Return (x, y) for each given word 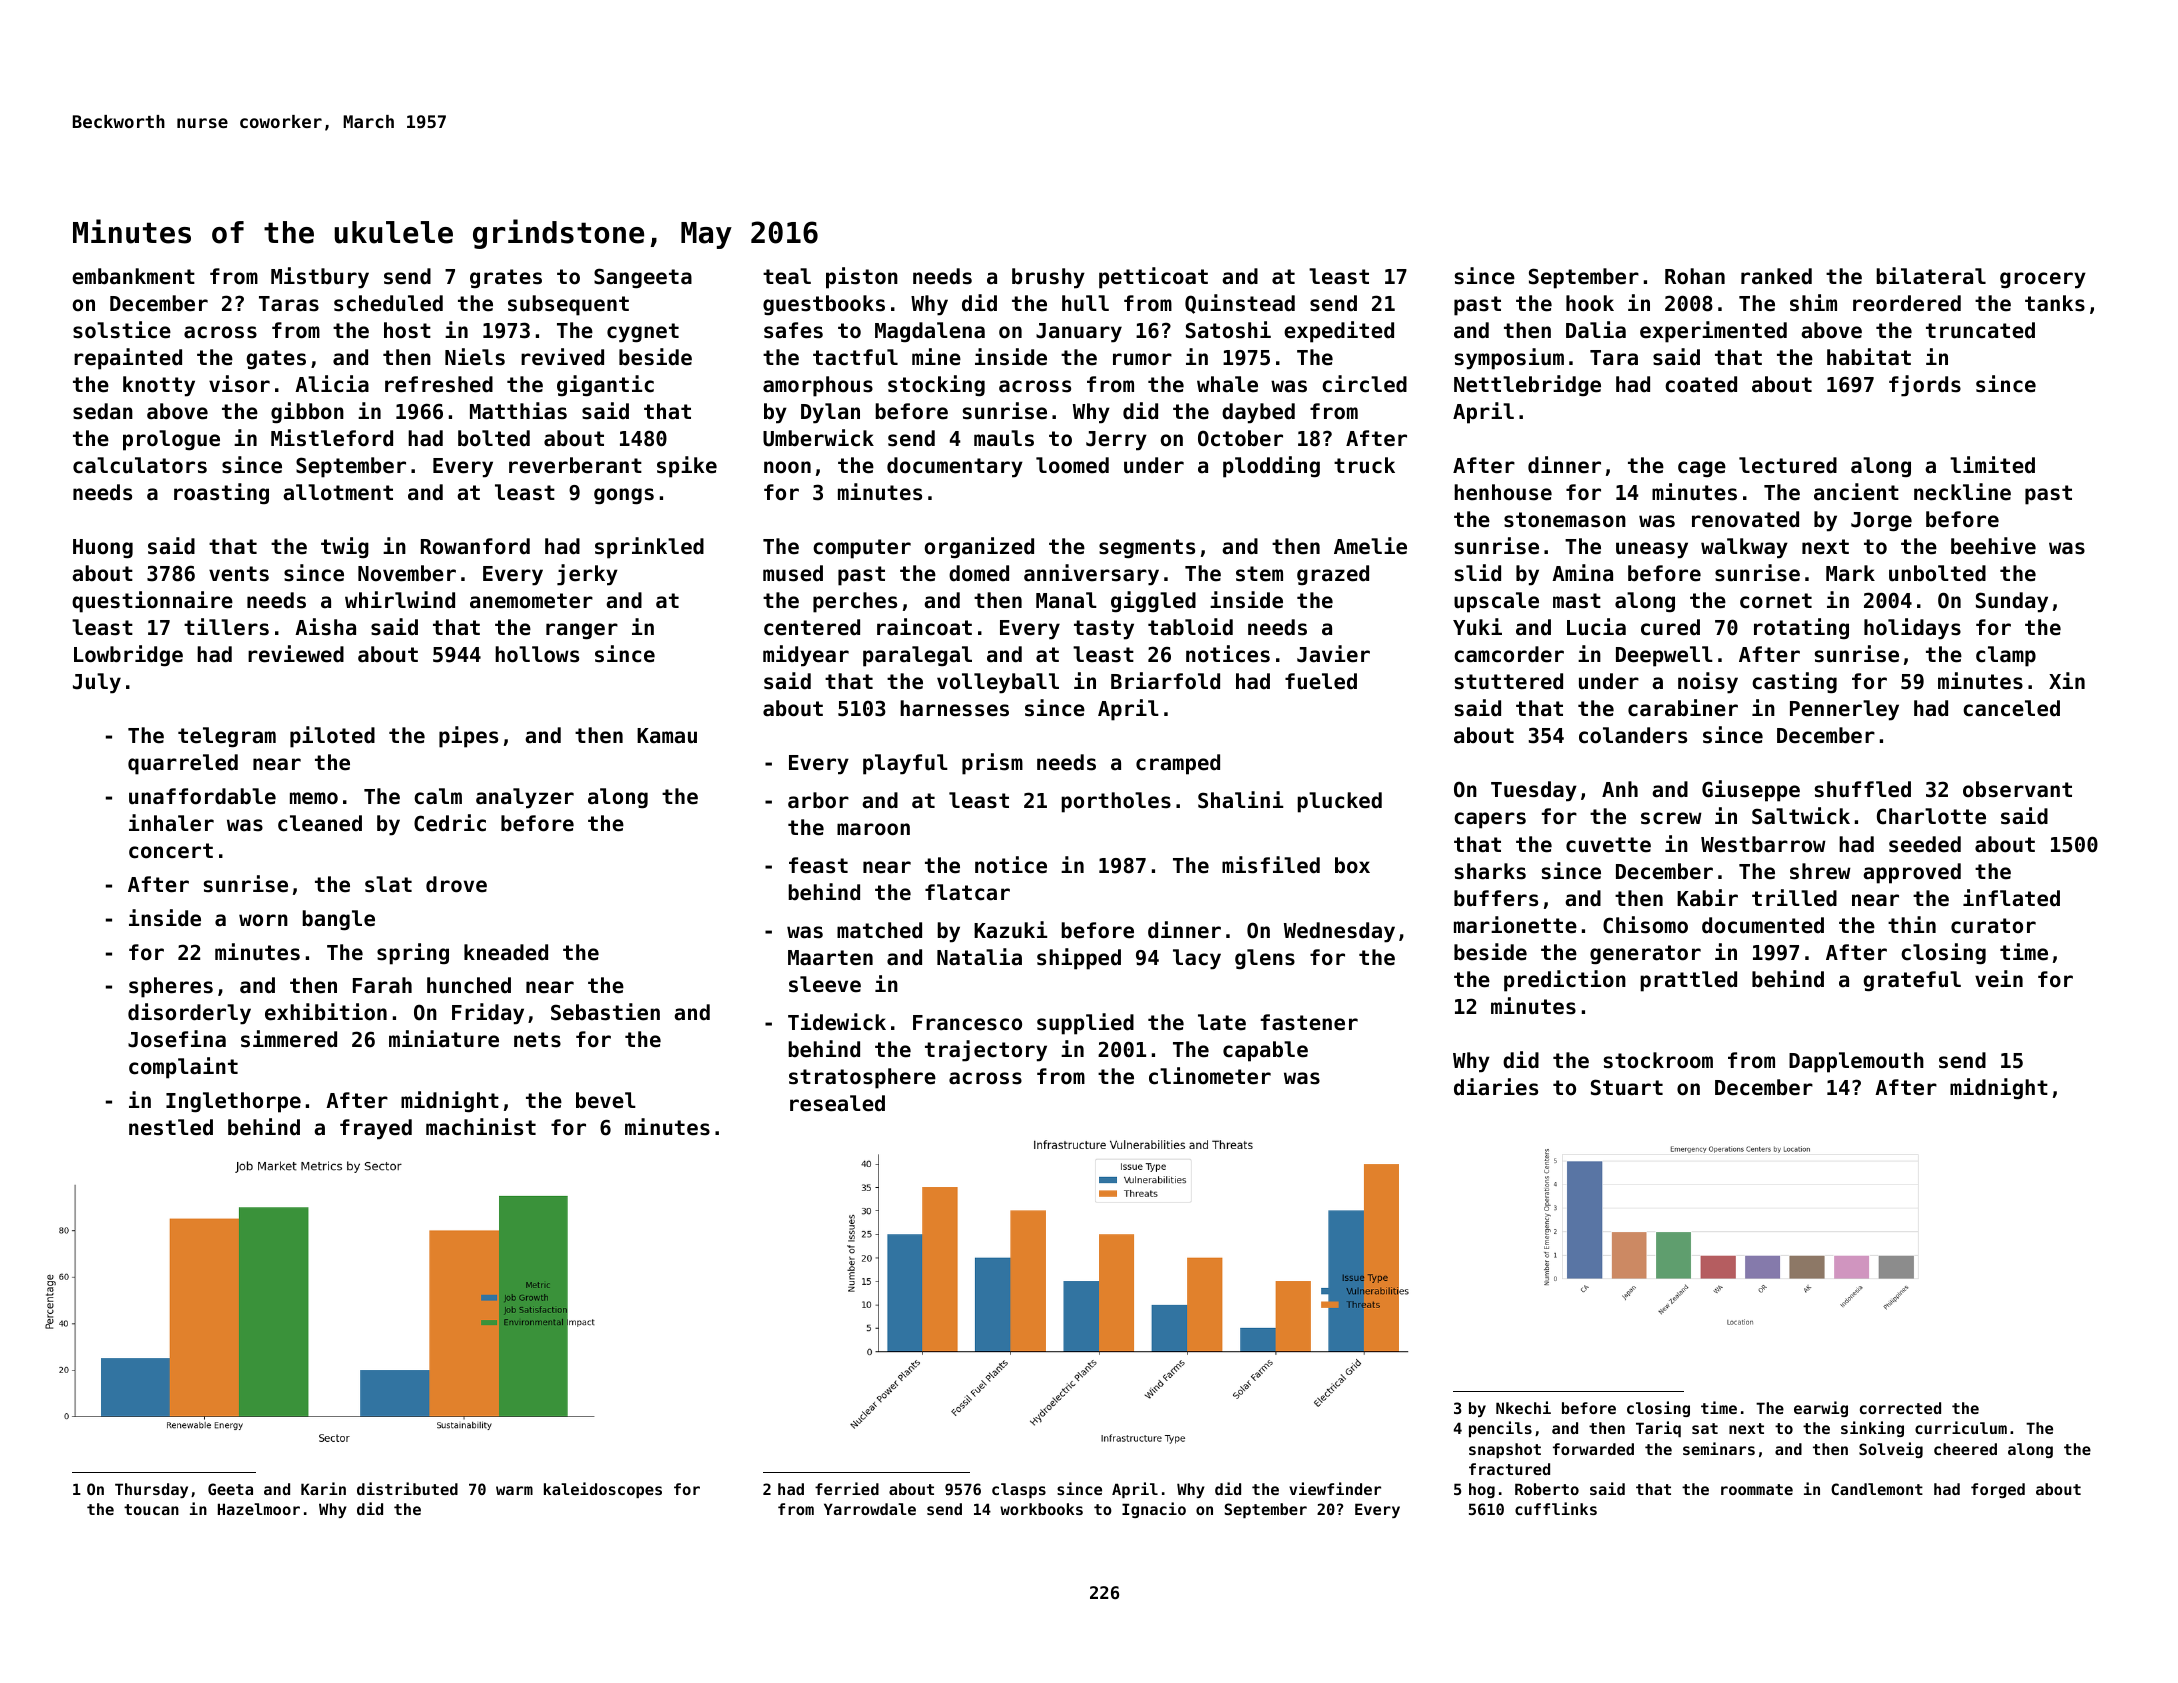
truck (1364, 465)
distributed (407, 1488)
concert (171, 851)
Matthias (518, 411)
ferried (847, 1488)
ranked (1776, 276)
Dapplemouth (1856, 1062)
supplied (1085, 1024)
